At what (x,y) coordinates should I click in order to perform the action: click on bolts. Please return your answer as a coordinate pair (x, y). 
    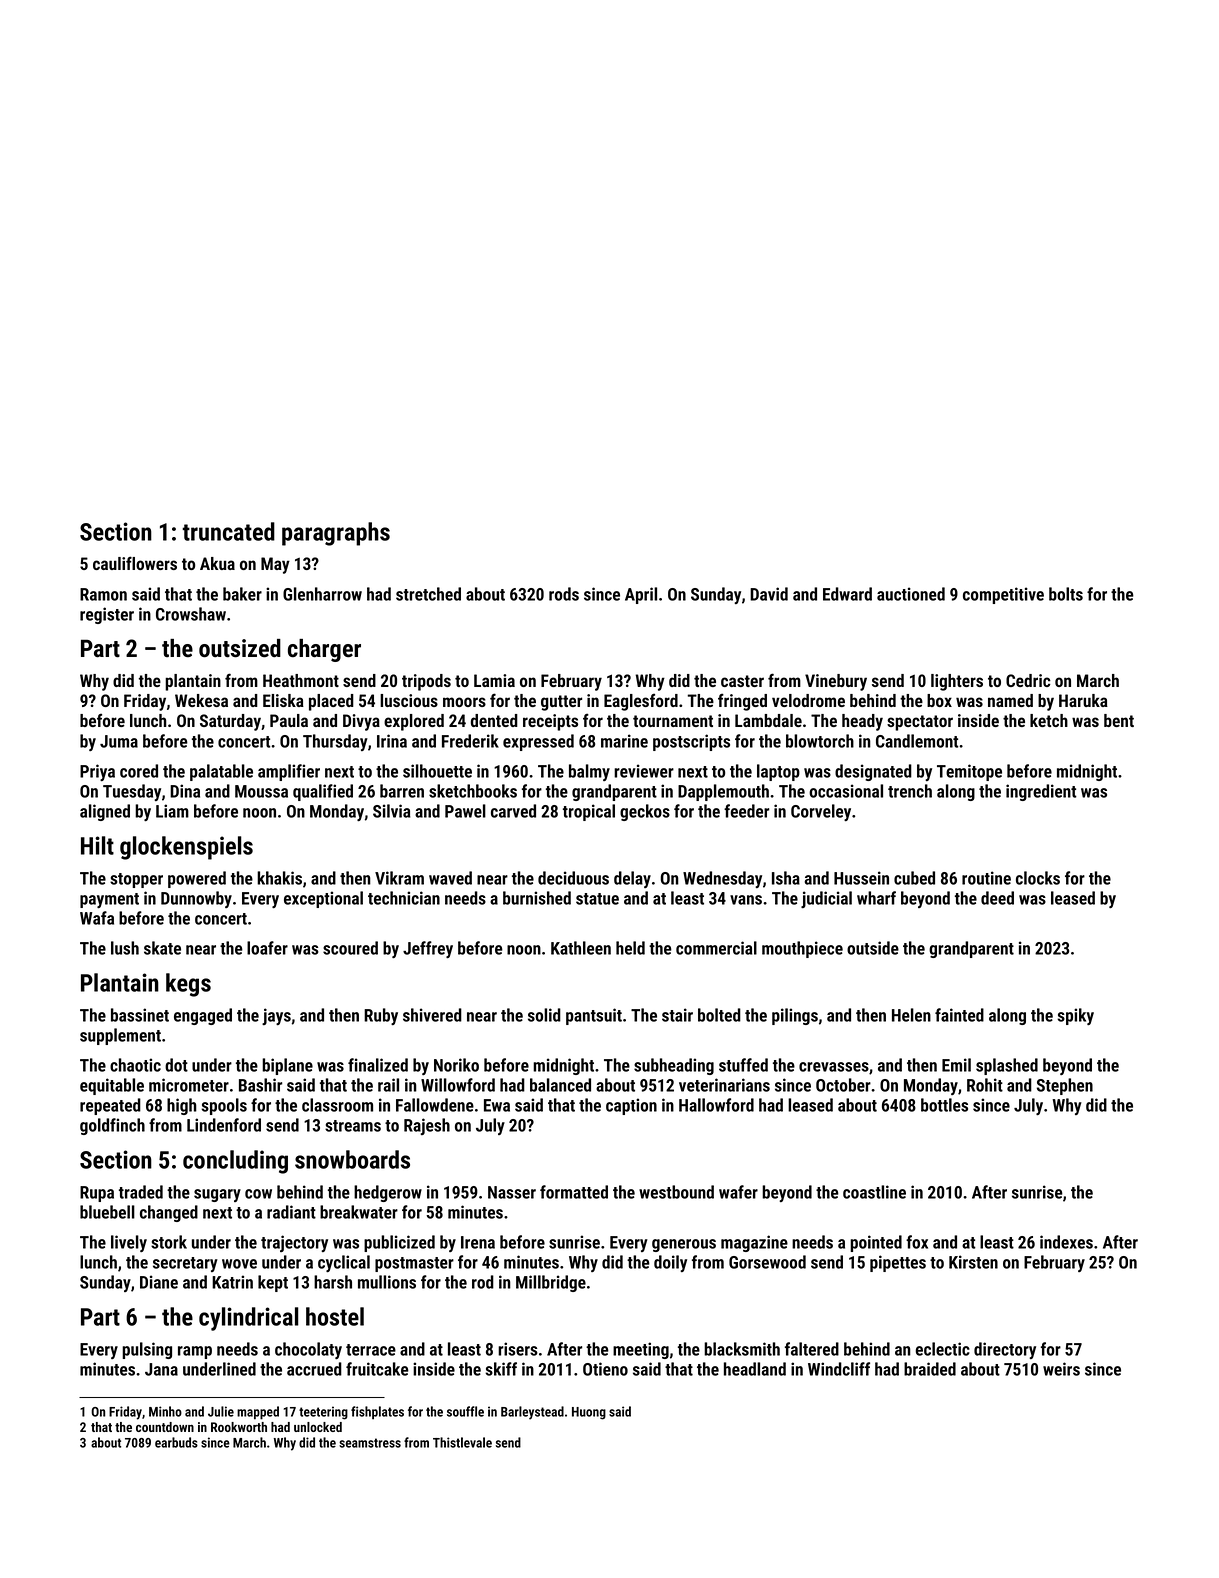
    Looking at the image, I should click on (1066, 594).
